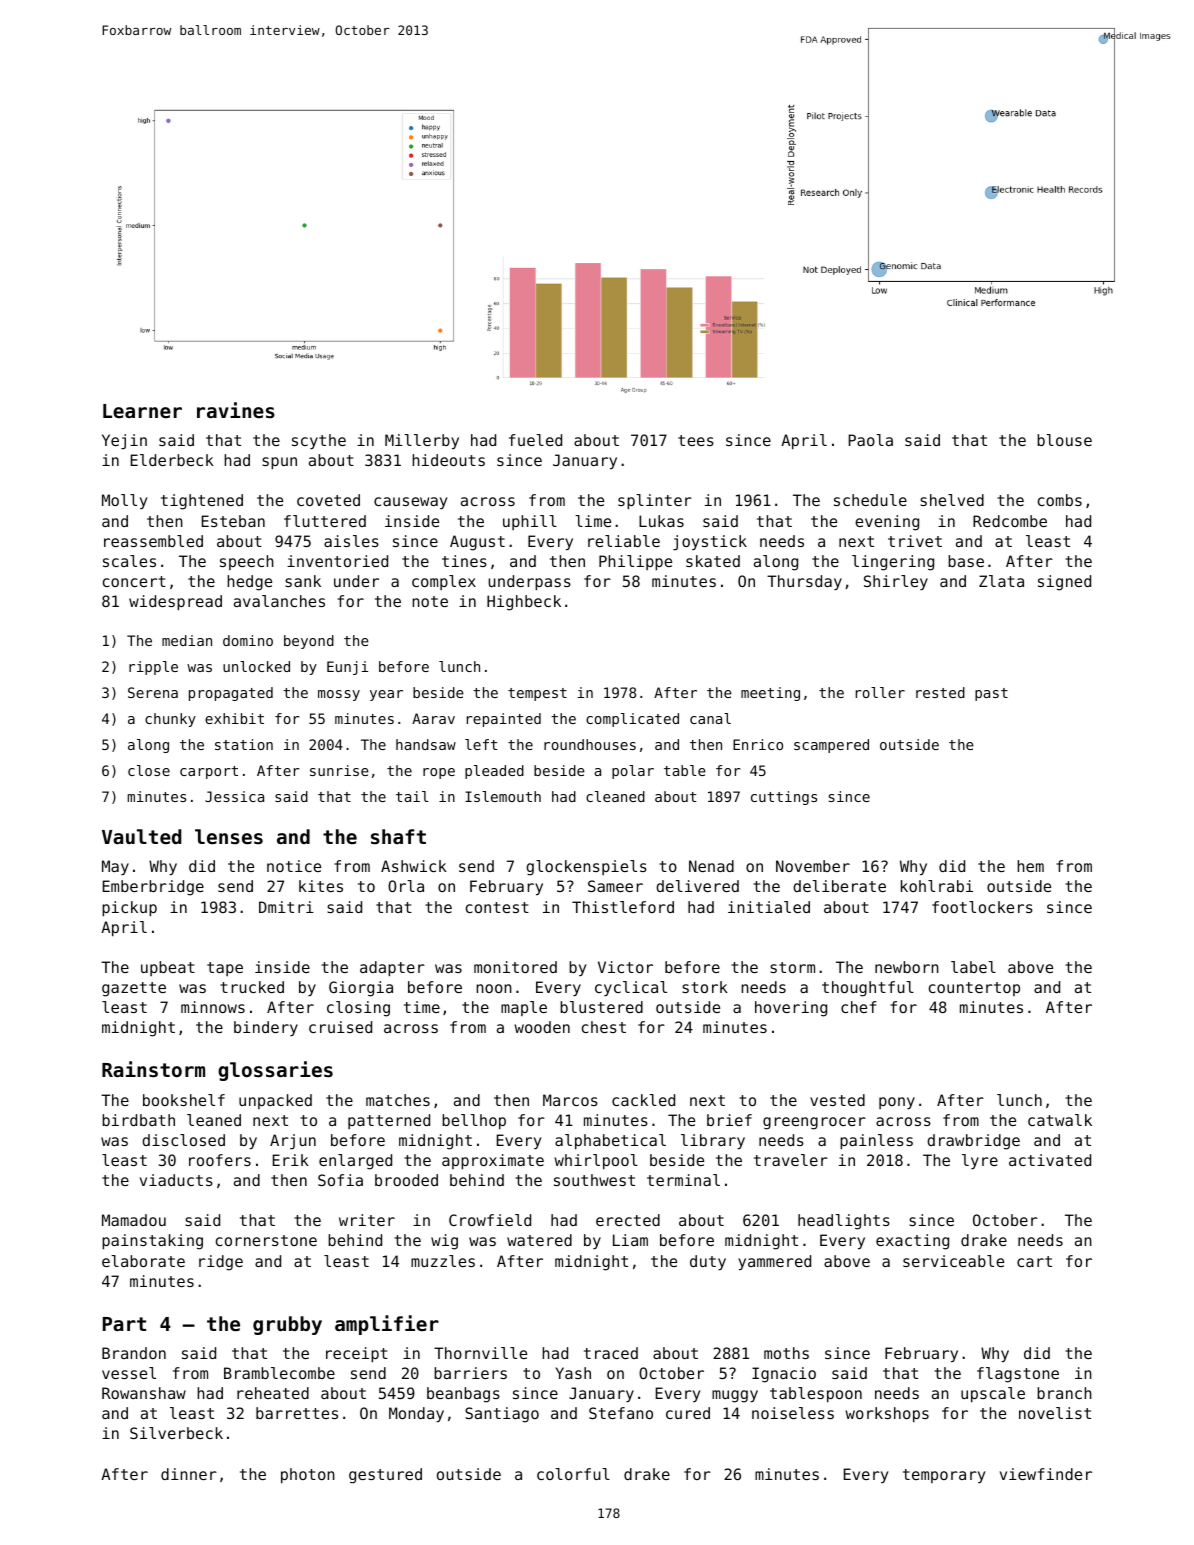 This screenshot has height=1545, width=1194. What do you see at coordinates (385, 1476) in the screenshot?
I see `gestured` at bounding box center [385, 1476].
